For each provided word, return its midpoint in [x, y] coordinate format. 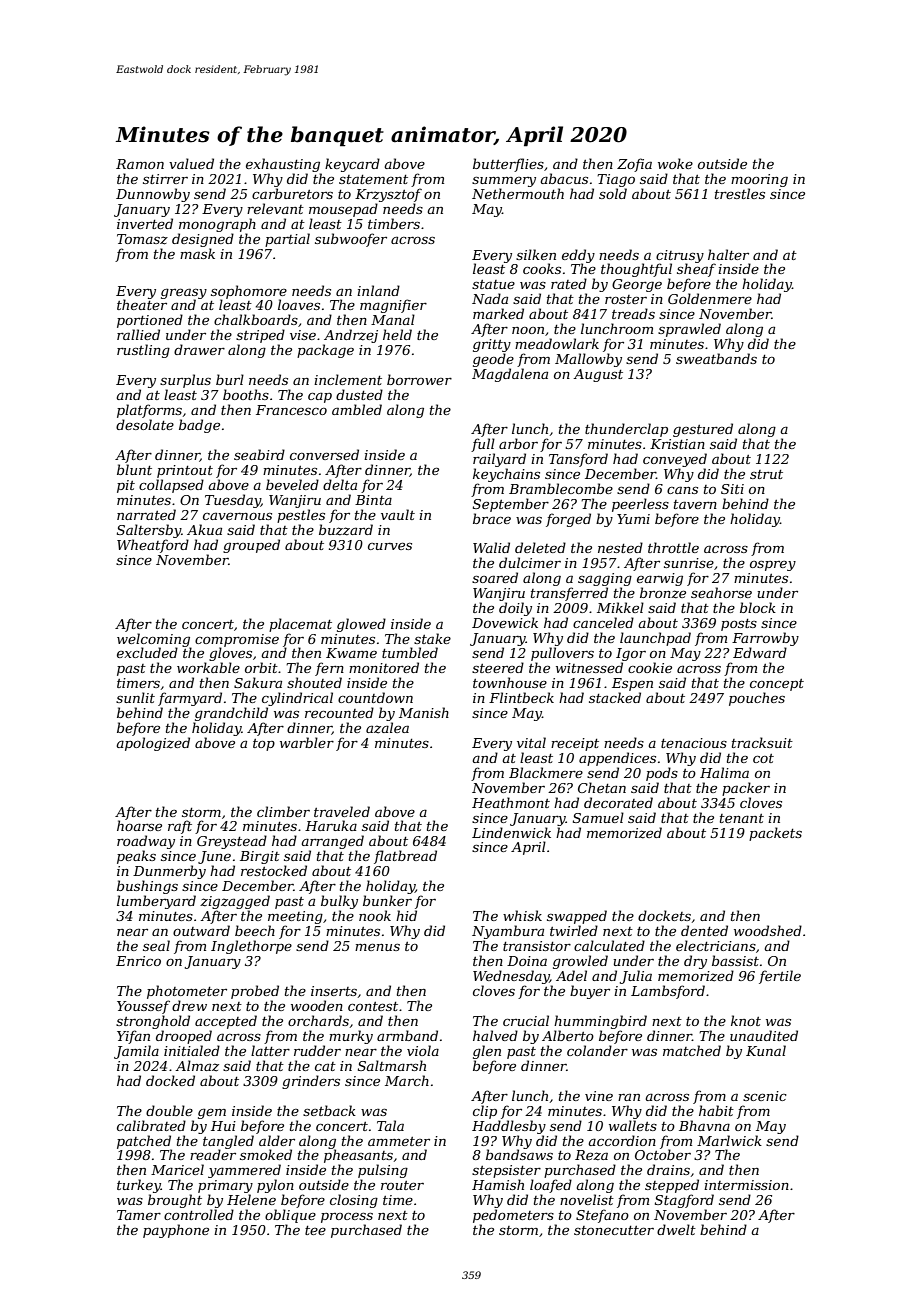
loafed [551, 1186]
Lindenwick [511, 832]
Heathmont [511, 802]
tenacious [694, 743]
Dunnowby [153, 195]
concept [777, 685]
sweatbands [716, 358]
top [264, 745]
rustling [143, 351]
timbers [394, 223]
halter [728, 254]
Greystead [232, 842]
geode [493, 360]
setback [329, 1110]
